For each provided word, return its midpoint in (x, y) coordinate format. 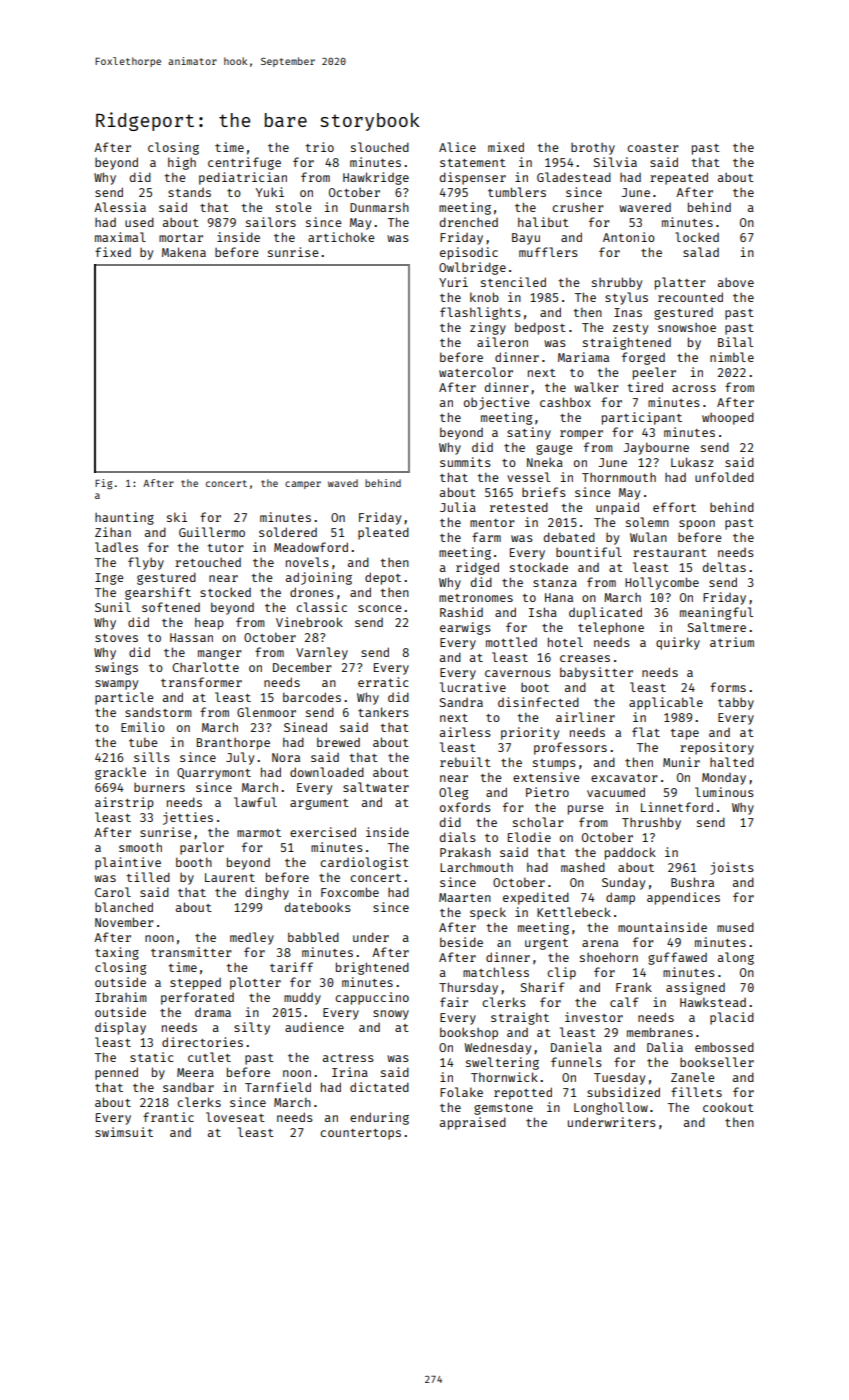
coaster (653, 148)
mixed (506, 147)
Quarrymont (214, 774)
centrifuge (244, 163)
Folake (461, 1092)
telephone (611, 628)
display (120, 1028)
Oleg (453, 793)
